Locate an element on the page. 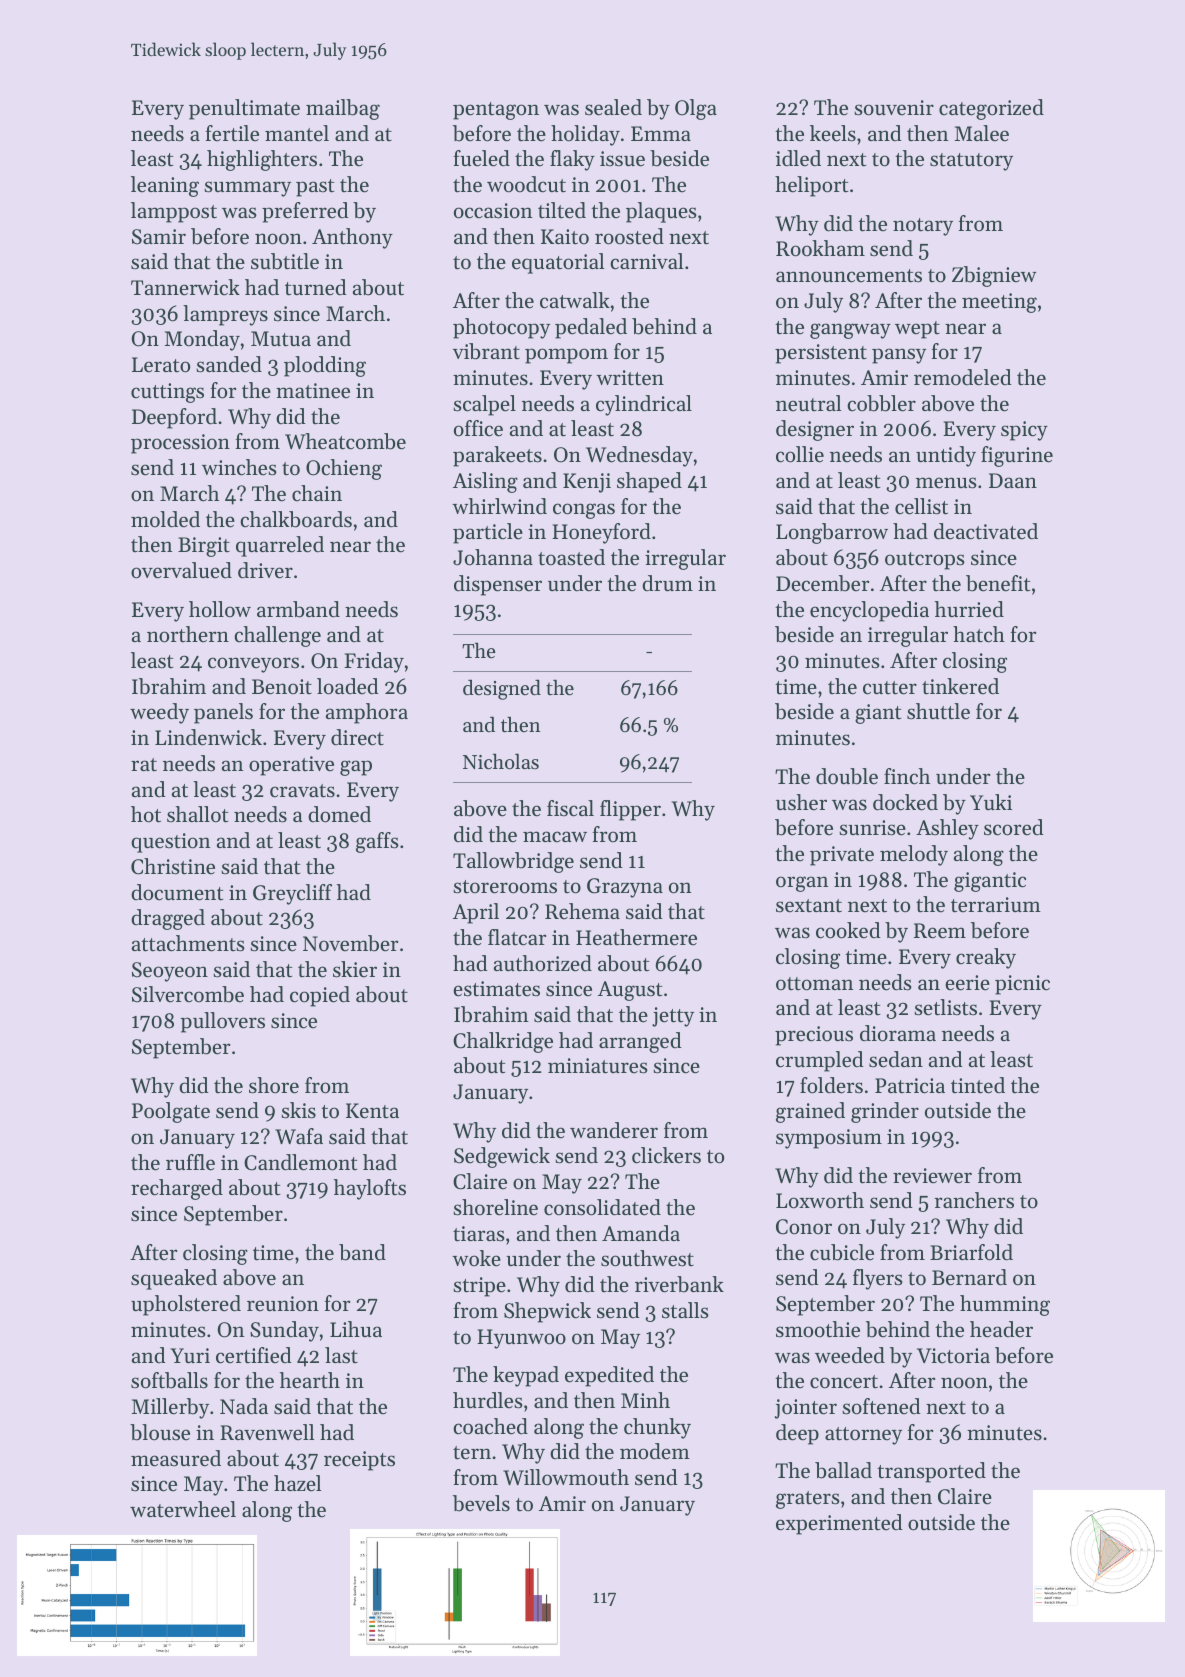  lamppost is located at coordinates (174, 212).
